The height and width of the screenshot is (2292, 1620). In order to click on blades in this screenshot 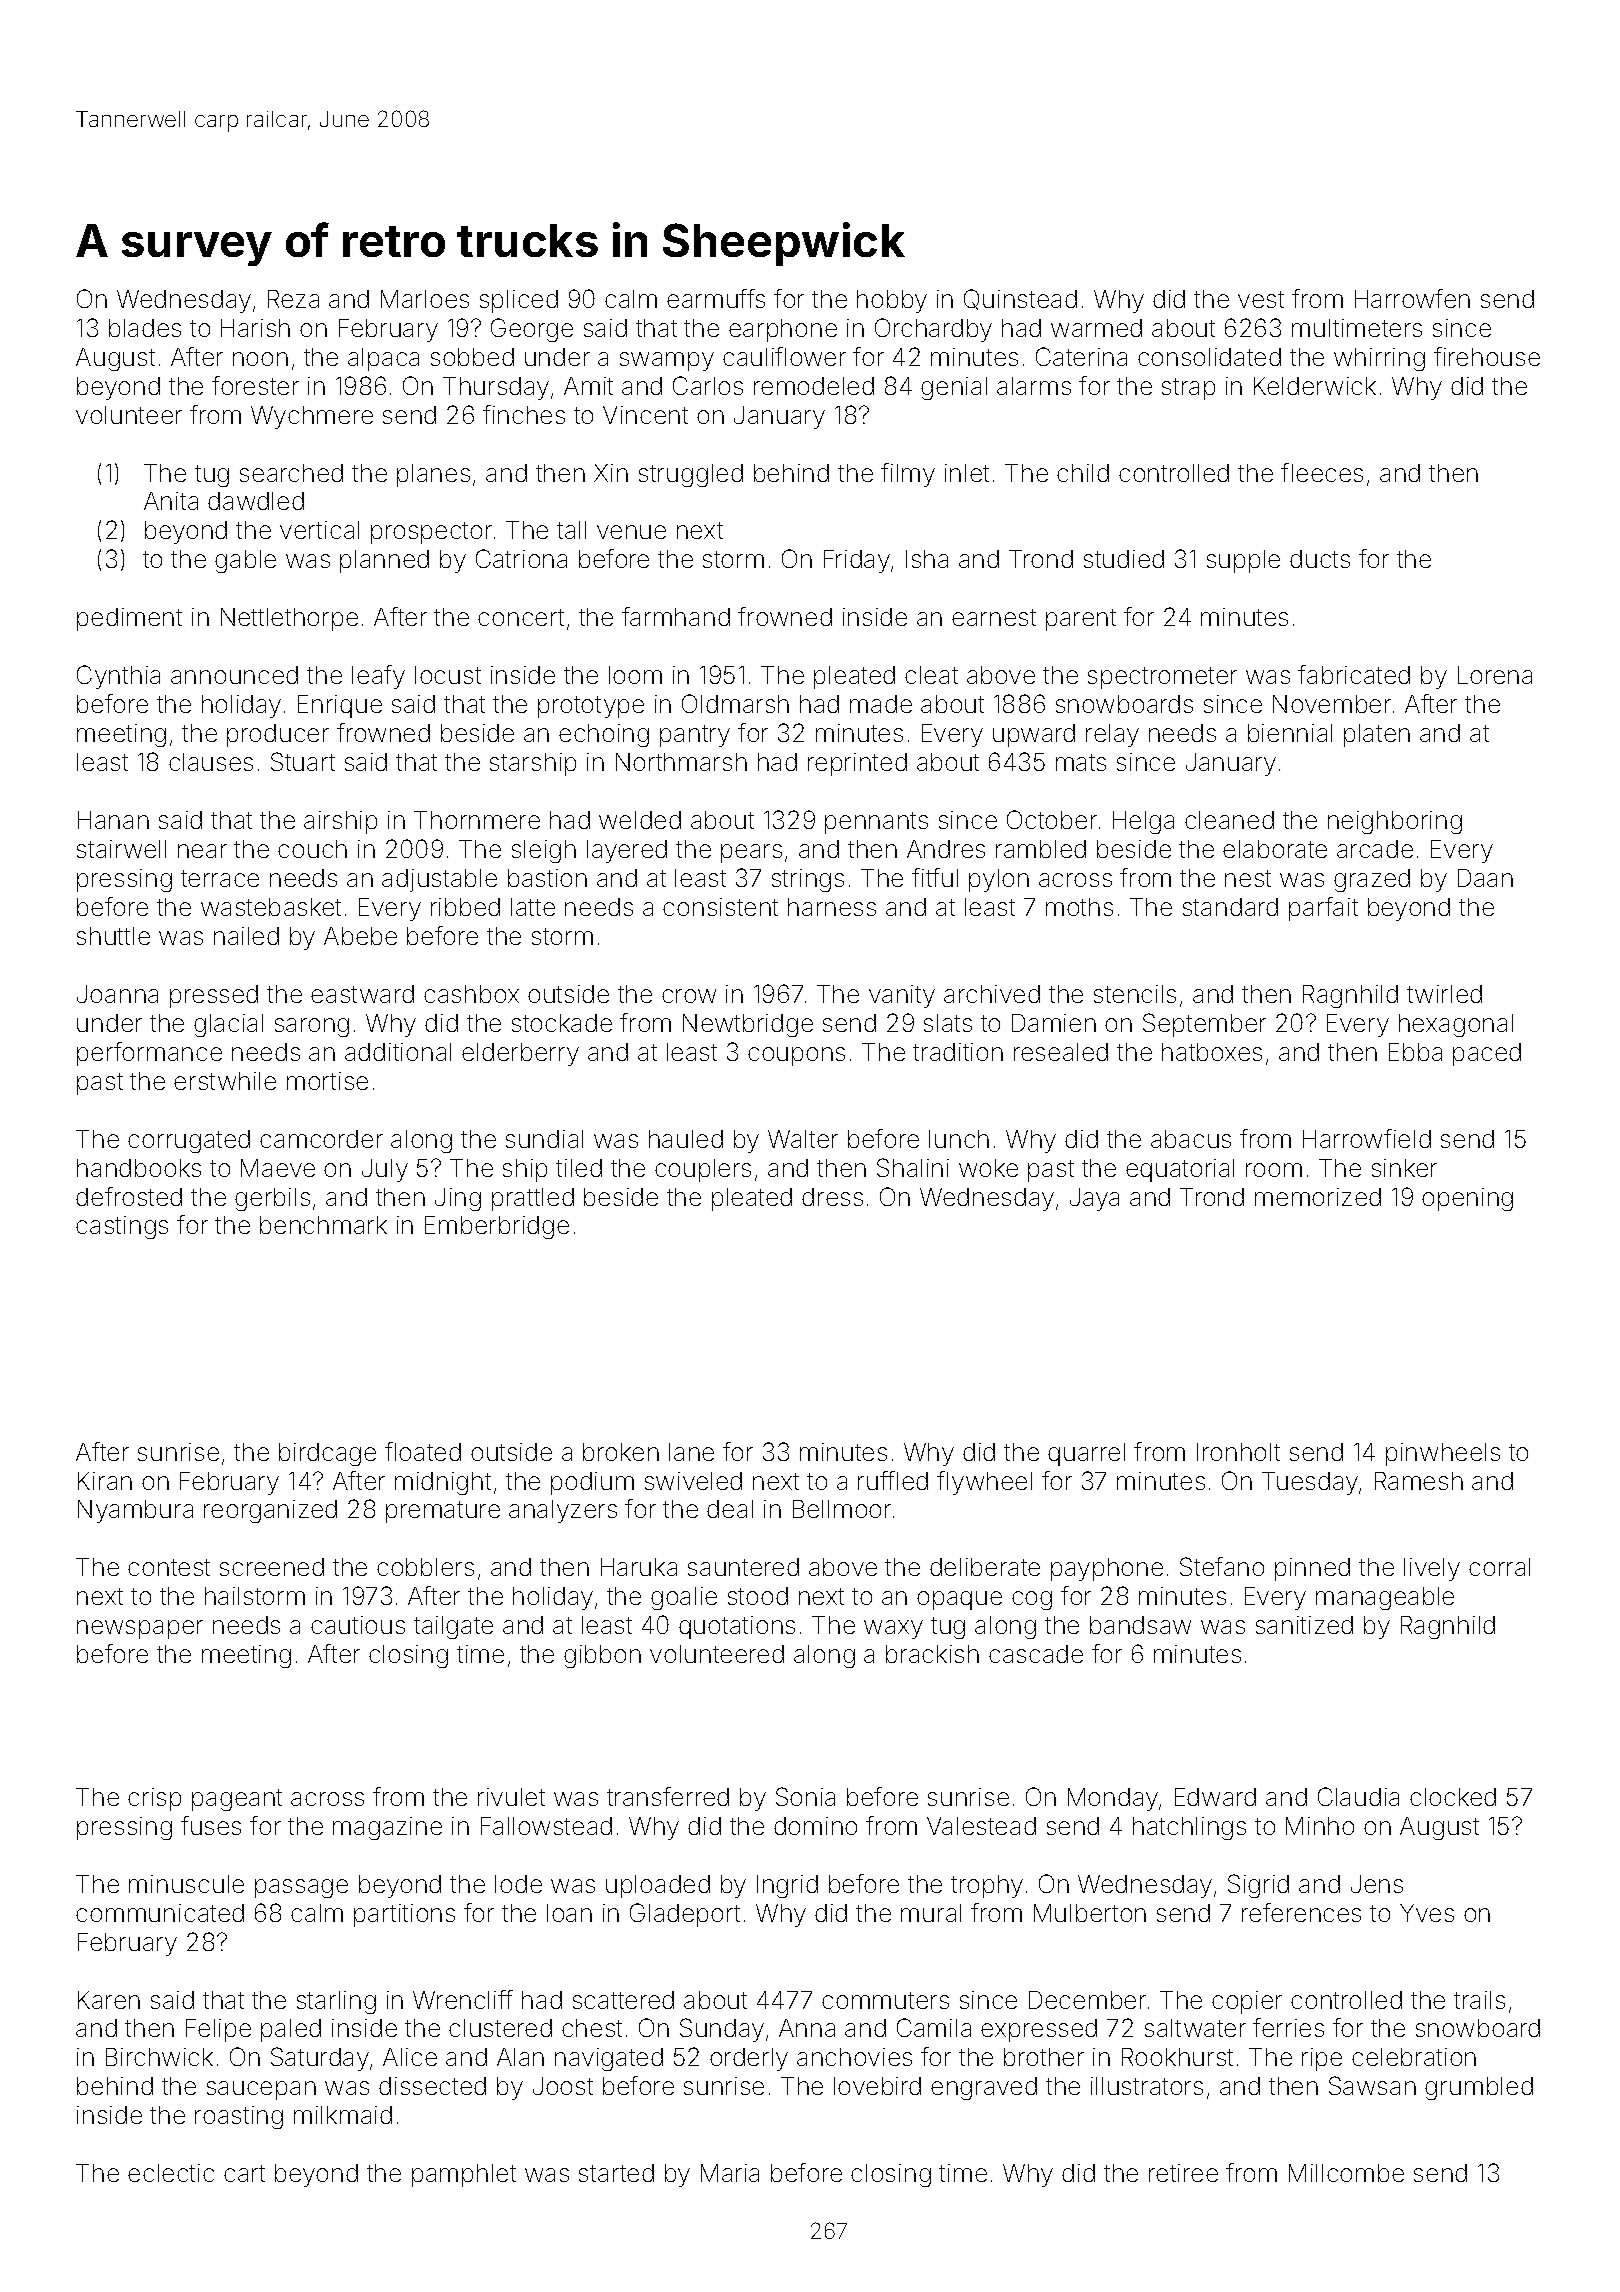, I will do `click(145, 328)`.
